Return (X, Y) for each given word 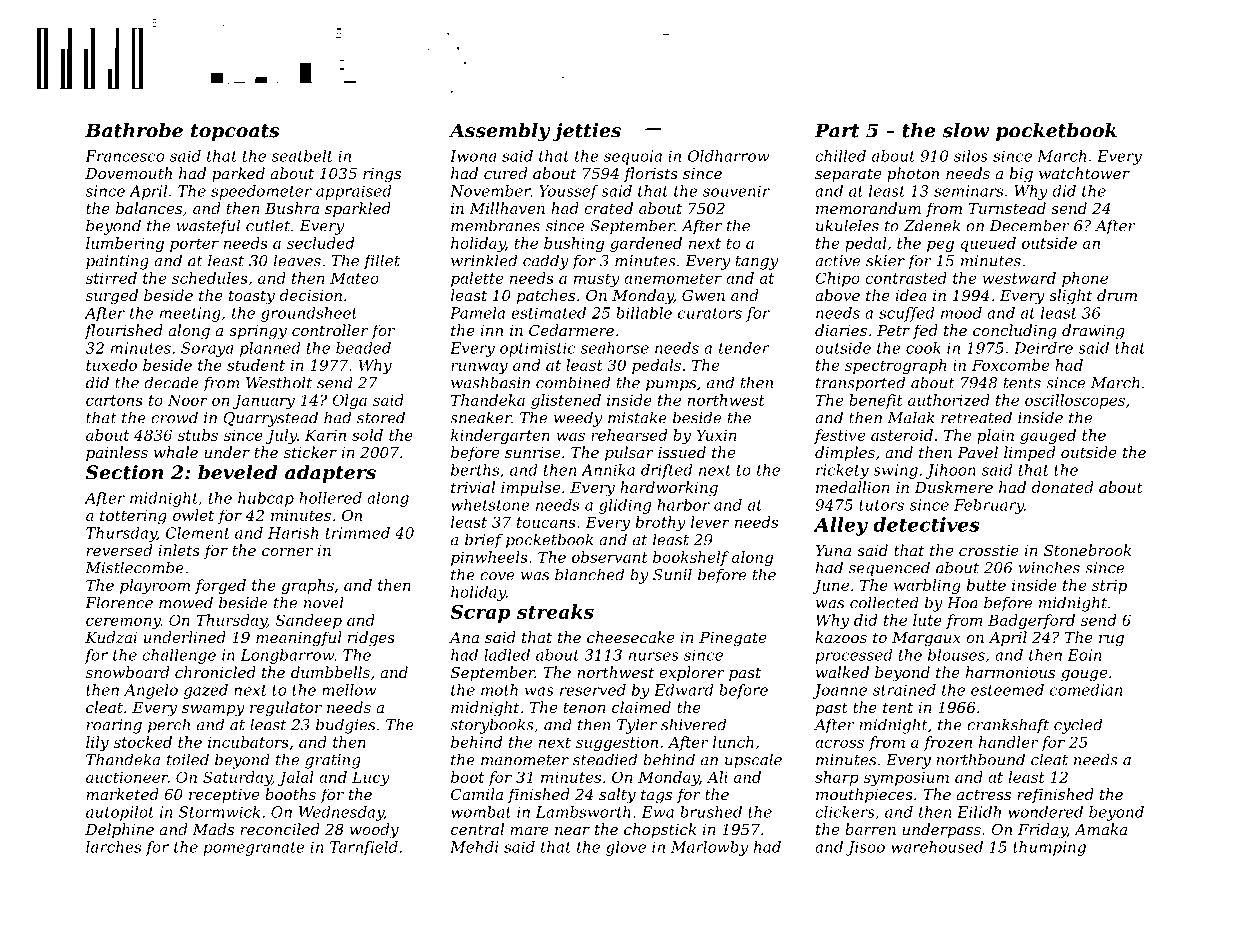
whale (176, 452)
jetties (586, 132)
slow (966, 130)
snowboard (127, 672)
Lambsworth (583, 812)
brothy (661, 523)
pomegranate (254, 849)
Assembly (499, 132)
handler (1008, 742)
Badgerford (1031, 621)
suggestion (617, 743)
